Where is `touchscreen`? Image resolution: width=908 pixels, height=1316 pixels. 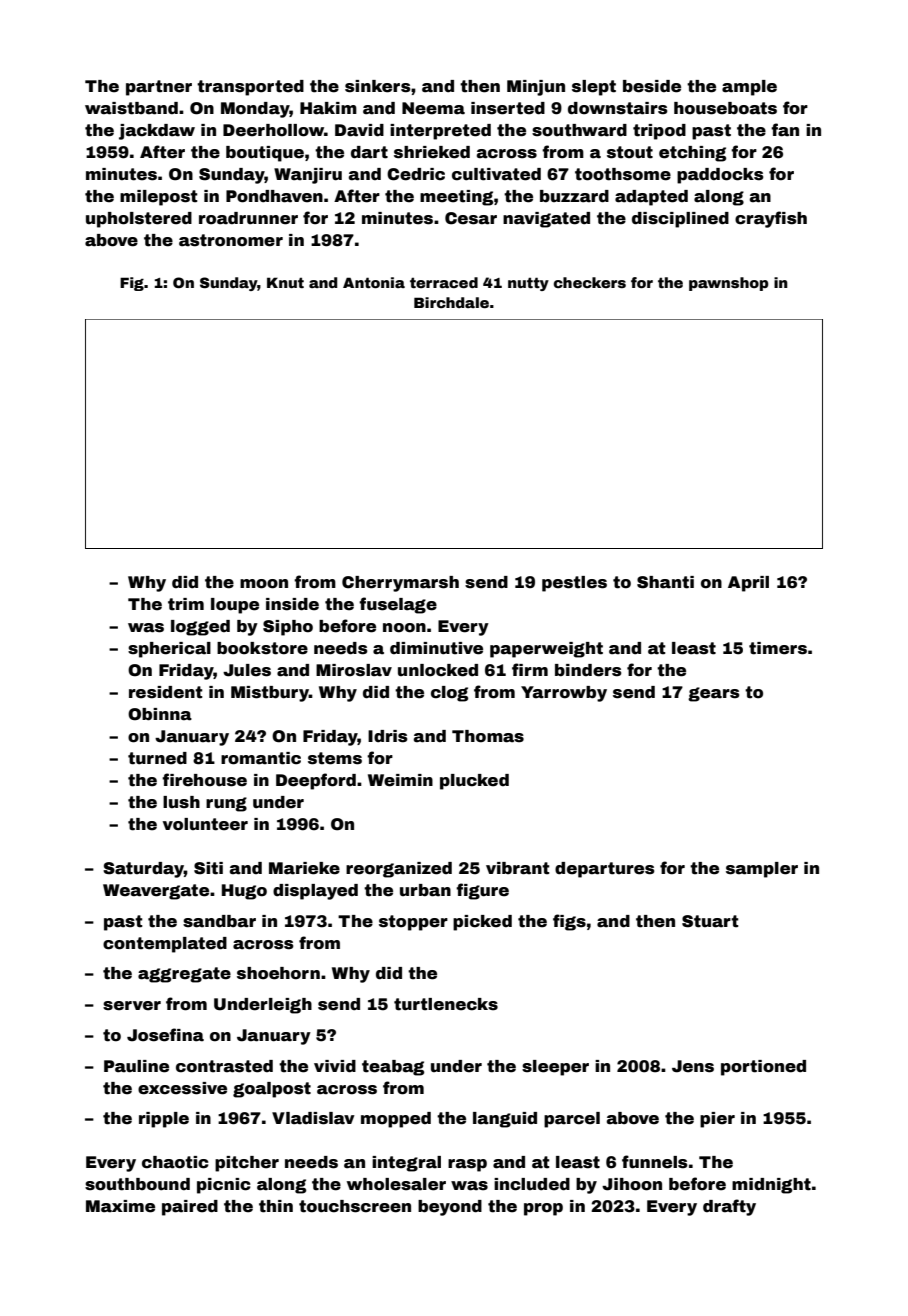 touchscreen is located at coordinates (355, 1206).
